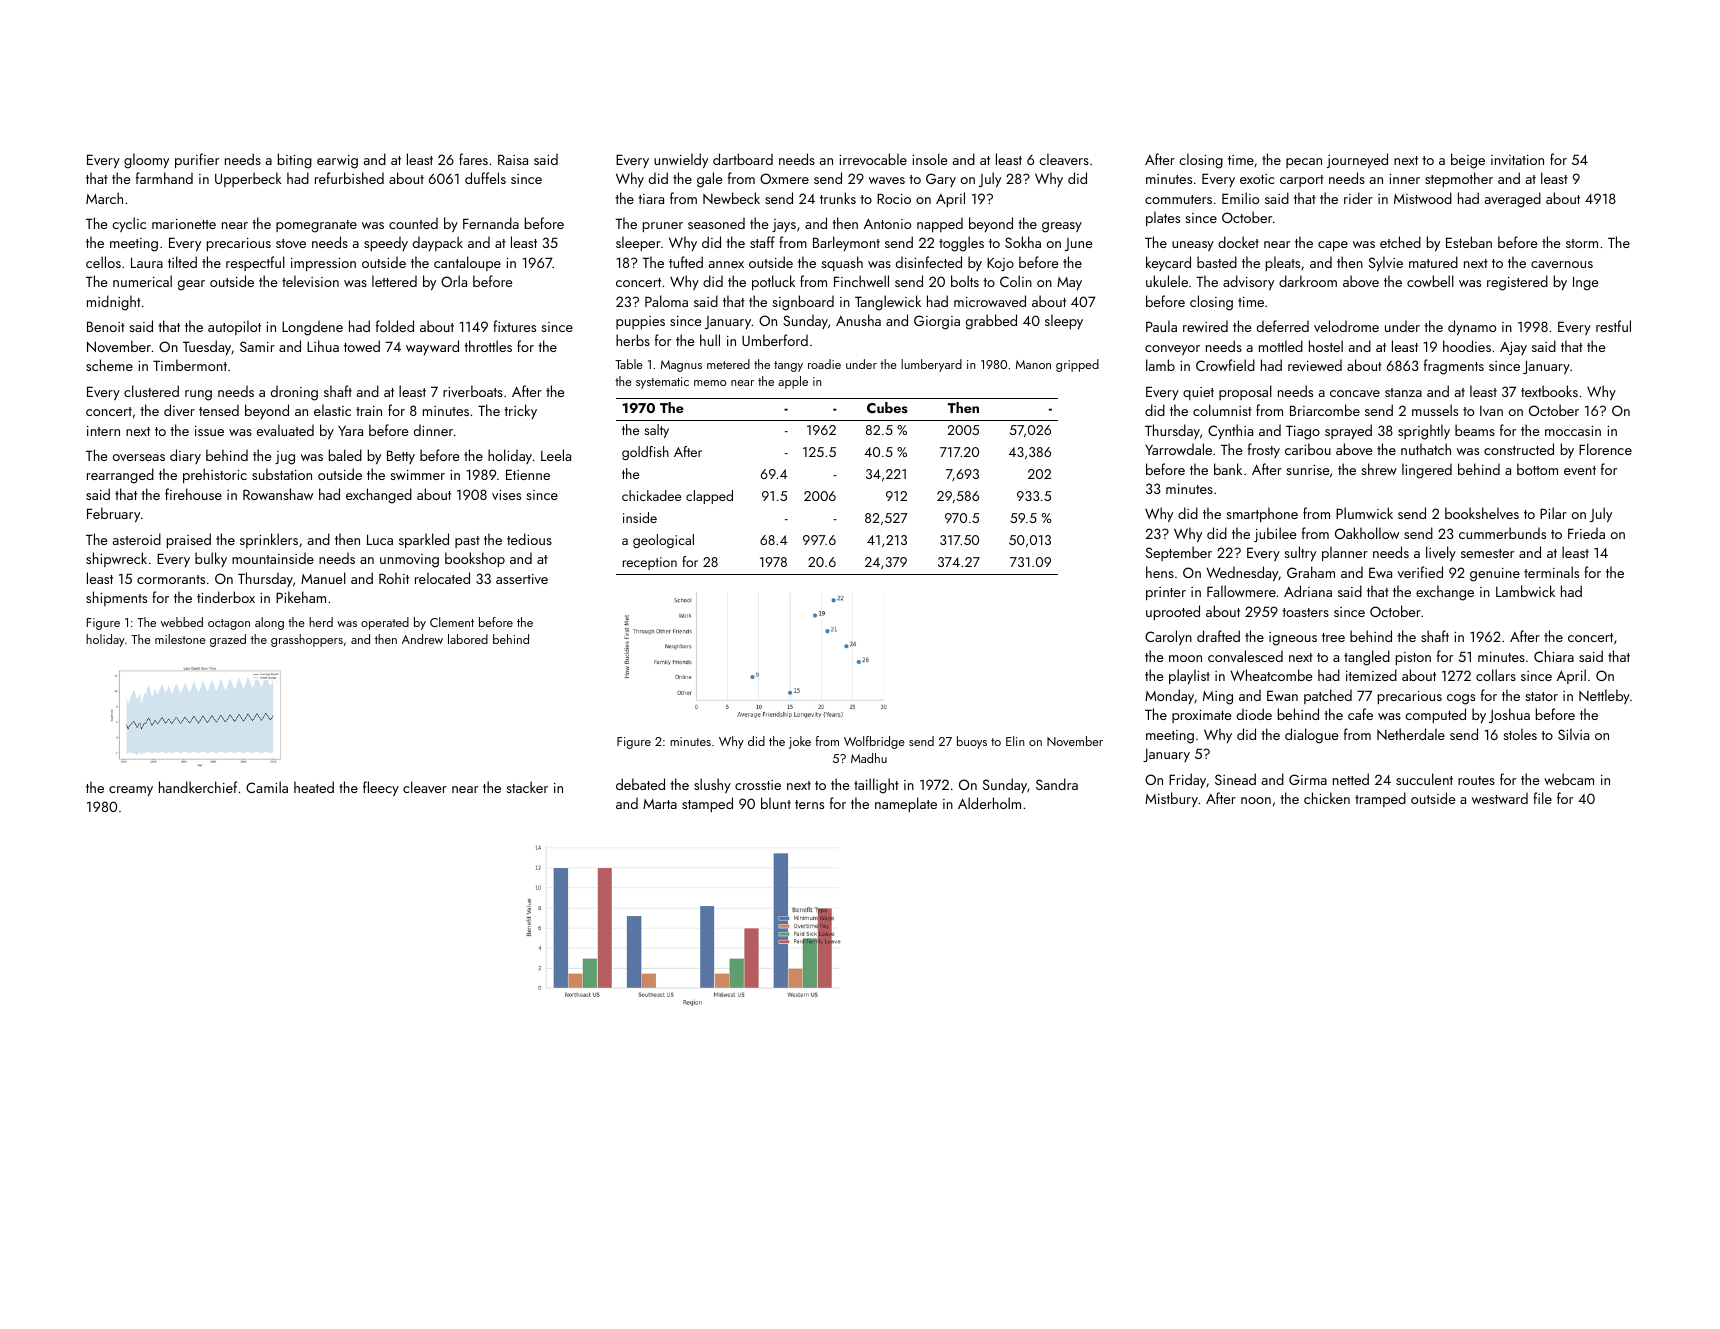 The width and height of the screenshot is (1720, 1329). Describe the element at coordinates (1517, 160) in the screenshot. I see `invitation` at that location.
